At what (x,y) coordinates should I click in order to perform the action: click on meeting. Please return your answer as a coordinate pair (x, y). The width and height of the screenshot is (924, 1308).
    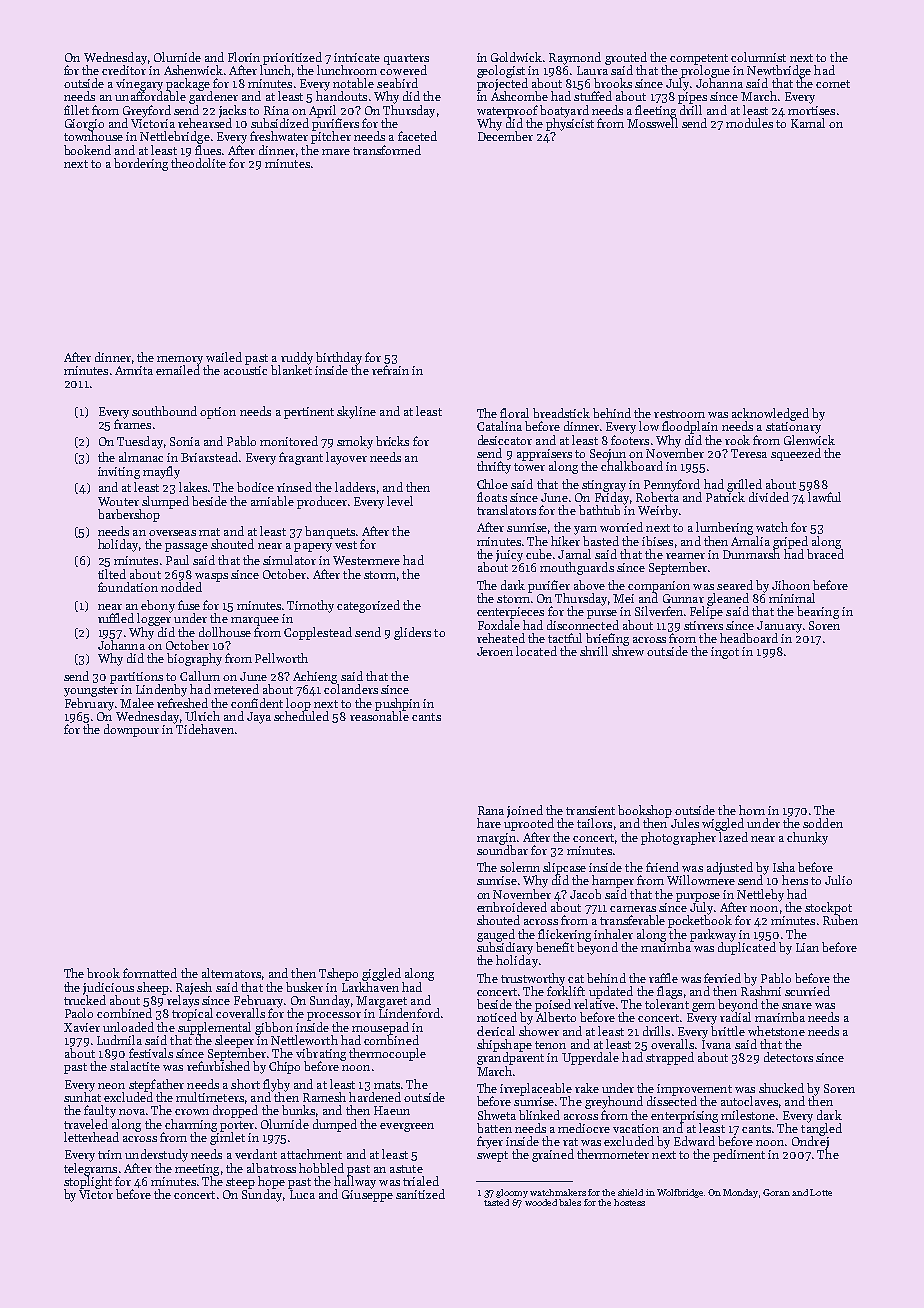
    Looking at the image, I should click on (197, 1170).
